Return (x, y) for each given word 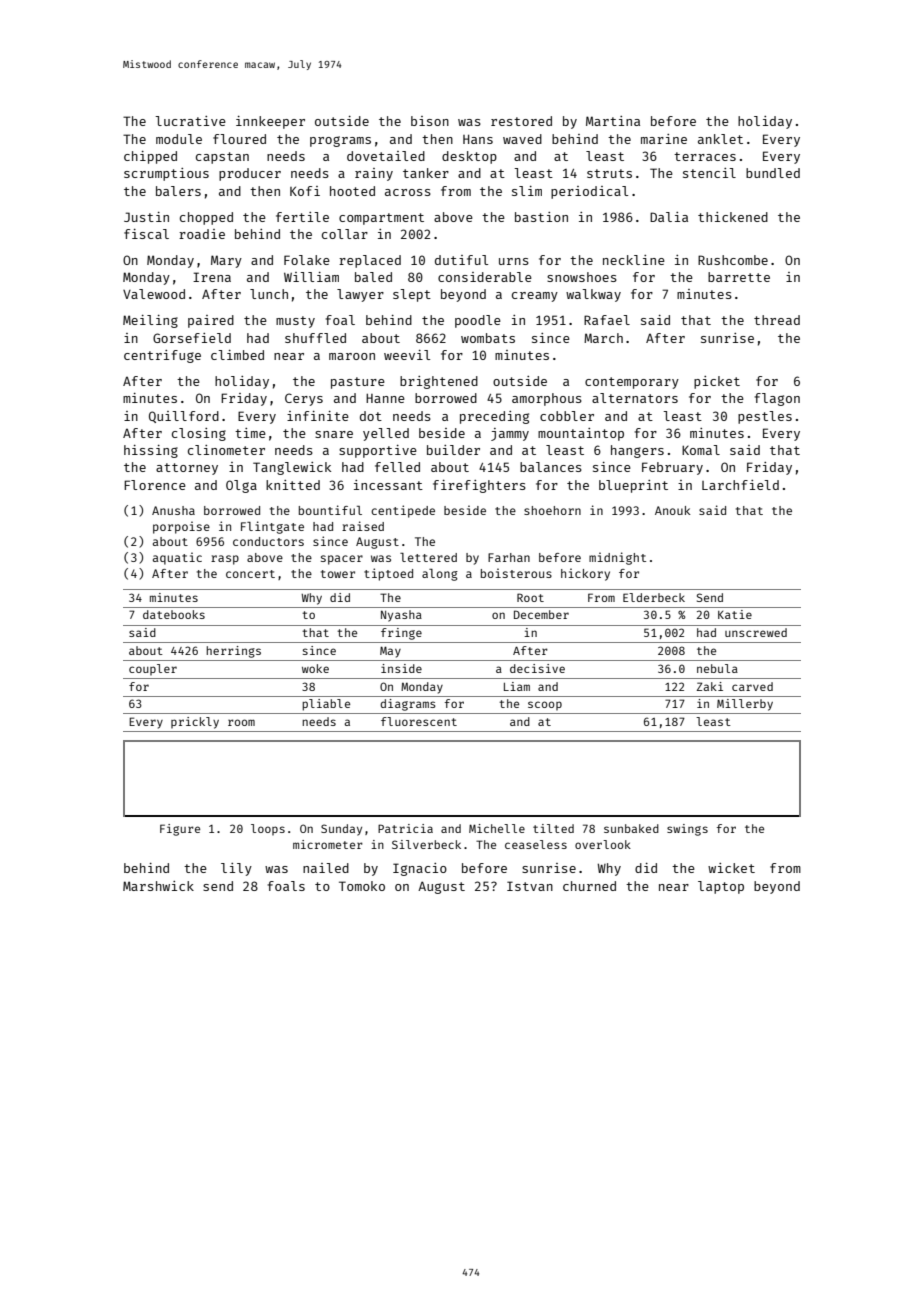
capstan (222, 158)
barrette (739, 277)
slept (412, 295)
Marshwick (158, 886)
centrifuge (162, 356)
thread (777, 320)
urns (514, 261)
